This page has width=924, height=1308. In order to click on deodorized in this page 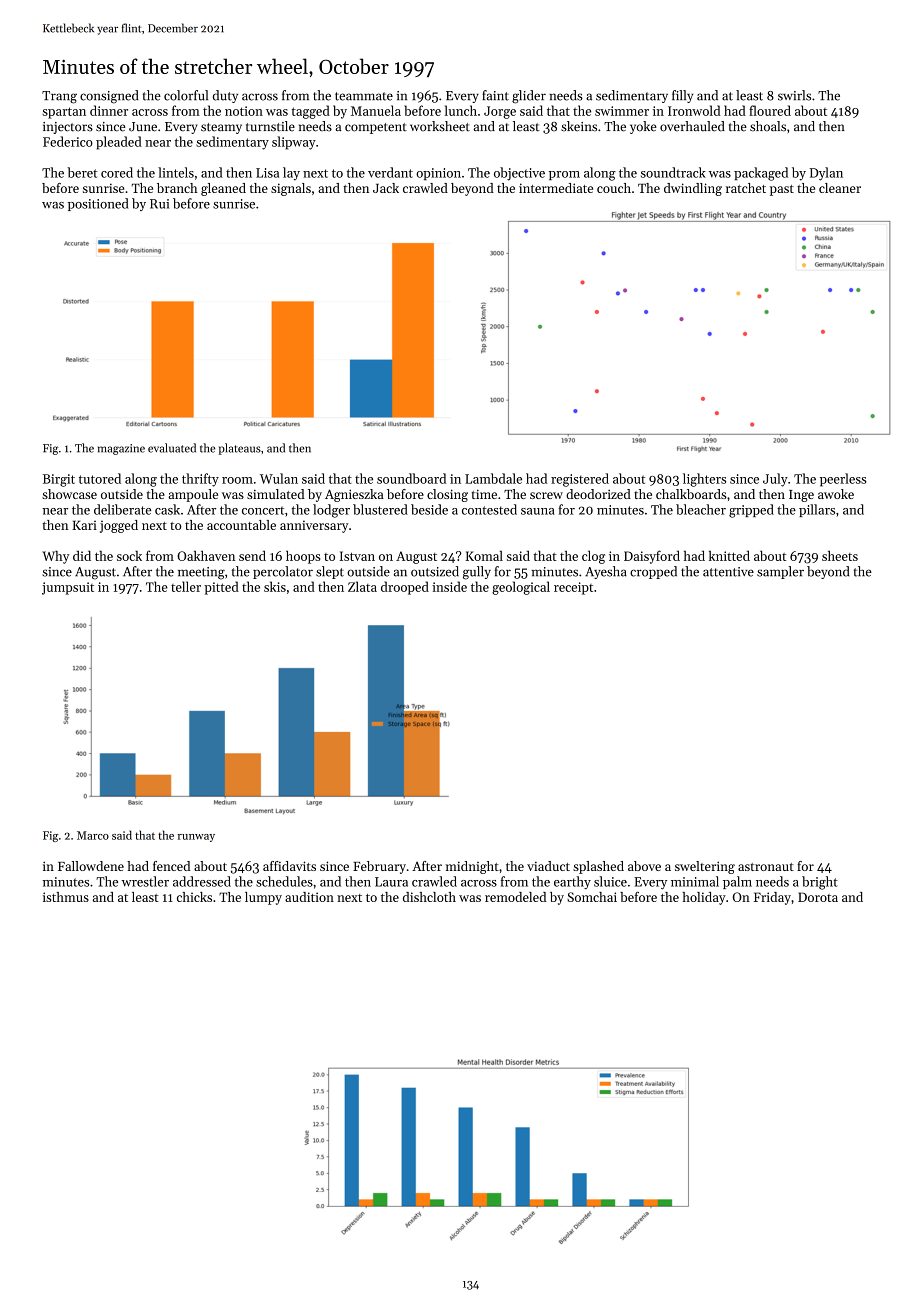, I will do `click(598, 494)`.
